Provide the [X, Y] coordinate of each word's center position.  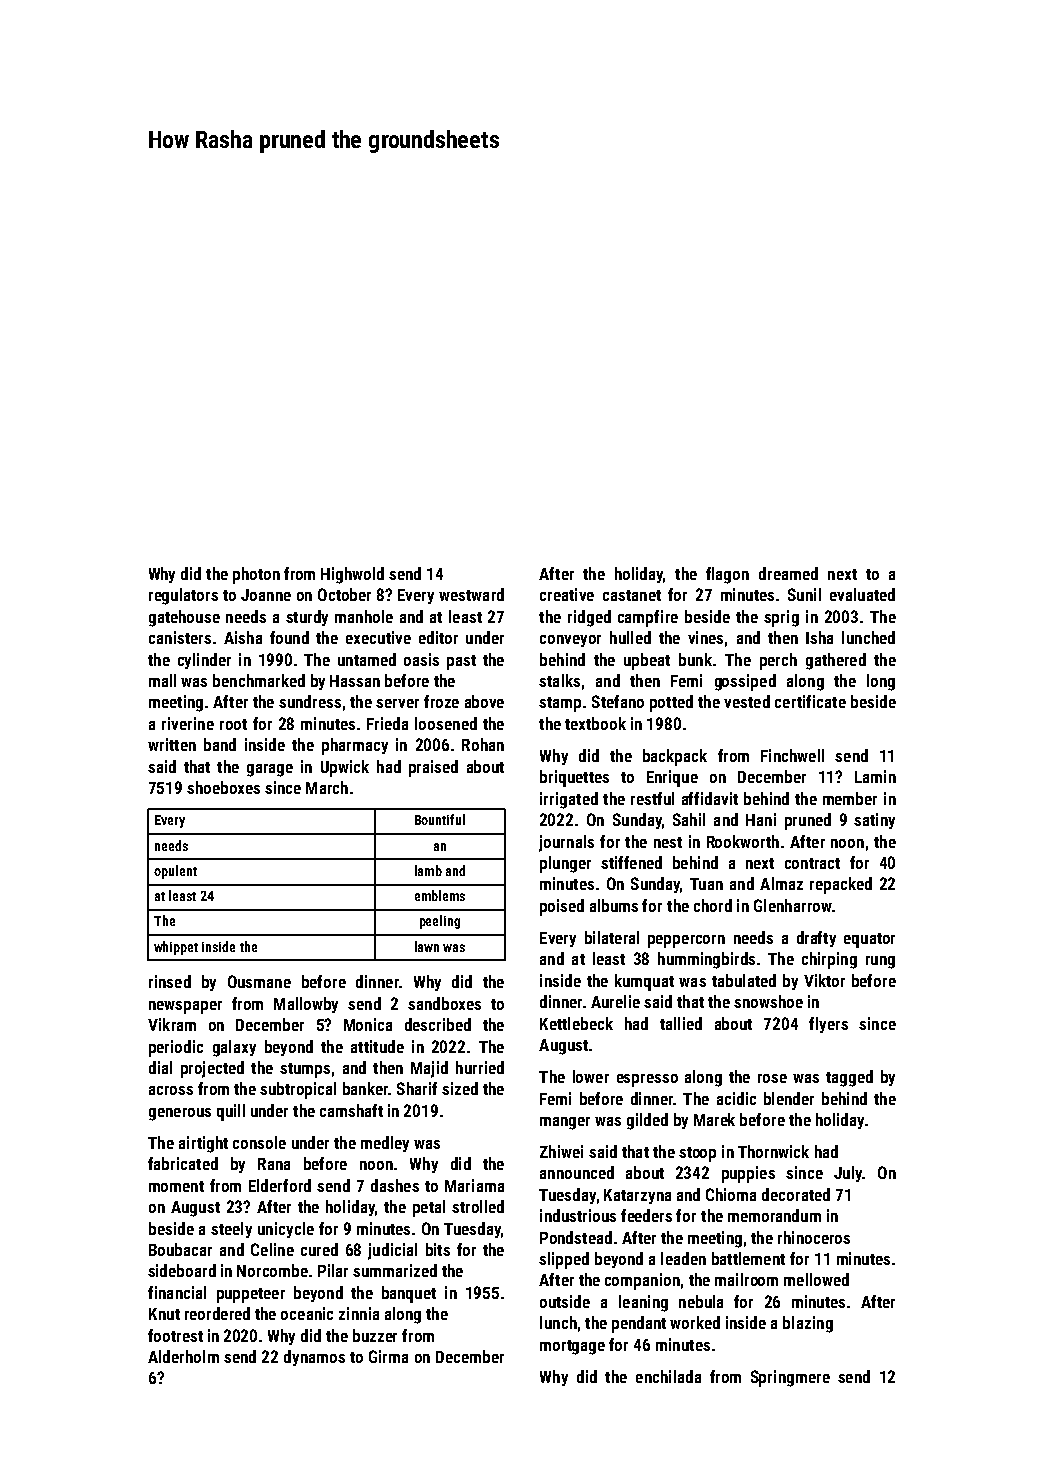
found [289, 637]
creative [567, 594]
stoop [697, 1154]
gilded [647, 1121]
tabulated [744, 980]
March [327, 787]
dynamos [314, 1358]
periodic [176, 1048]
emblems [440, 895]
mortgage [572, 1347]
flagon [727, 575]
